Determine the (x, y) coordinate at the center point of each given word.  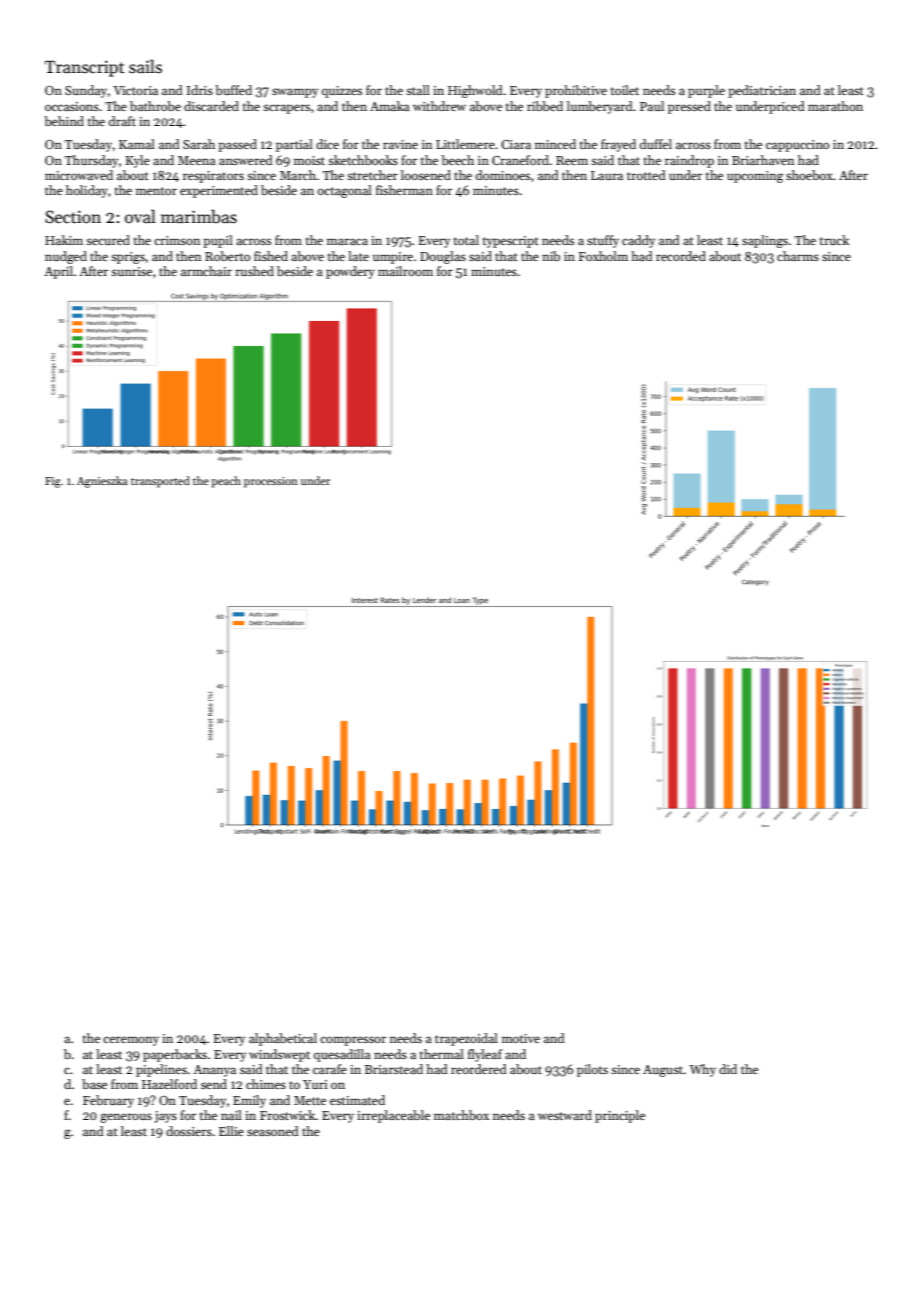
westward (565, 1115)
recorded (681, 256)
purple (706, 91)
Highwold (475, 91)
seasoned (273, 1131)
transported (160, 482)
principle (620, 1116)
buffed (233, 90)
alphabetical (283, 1039)
